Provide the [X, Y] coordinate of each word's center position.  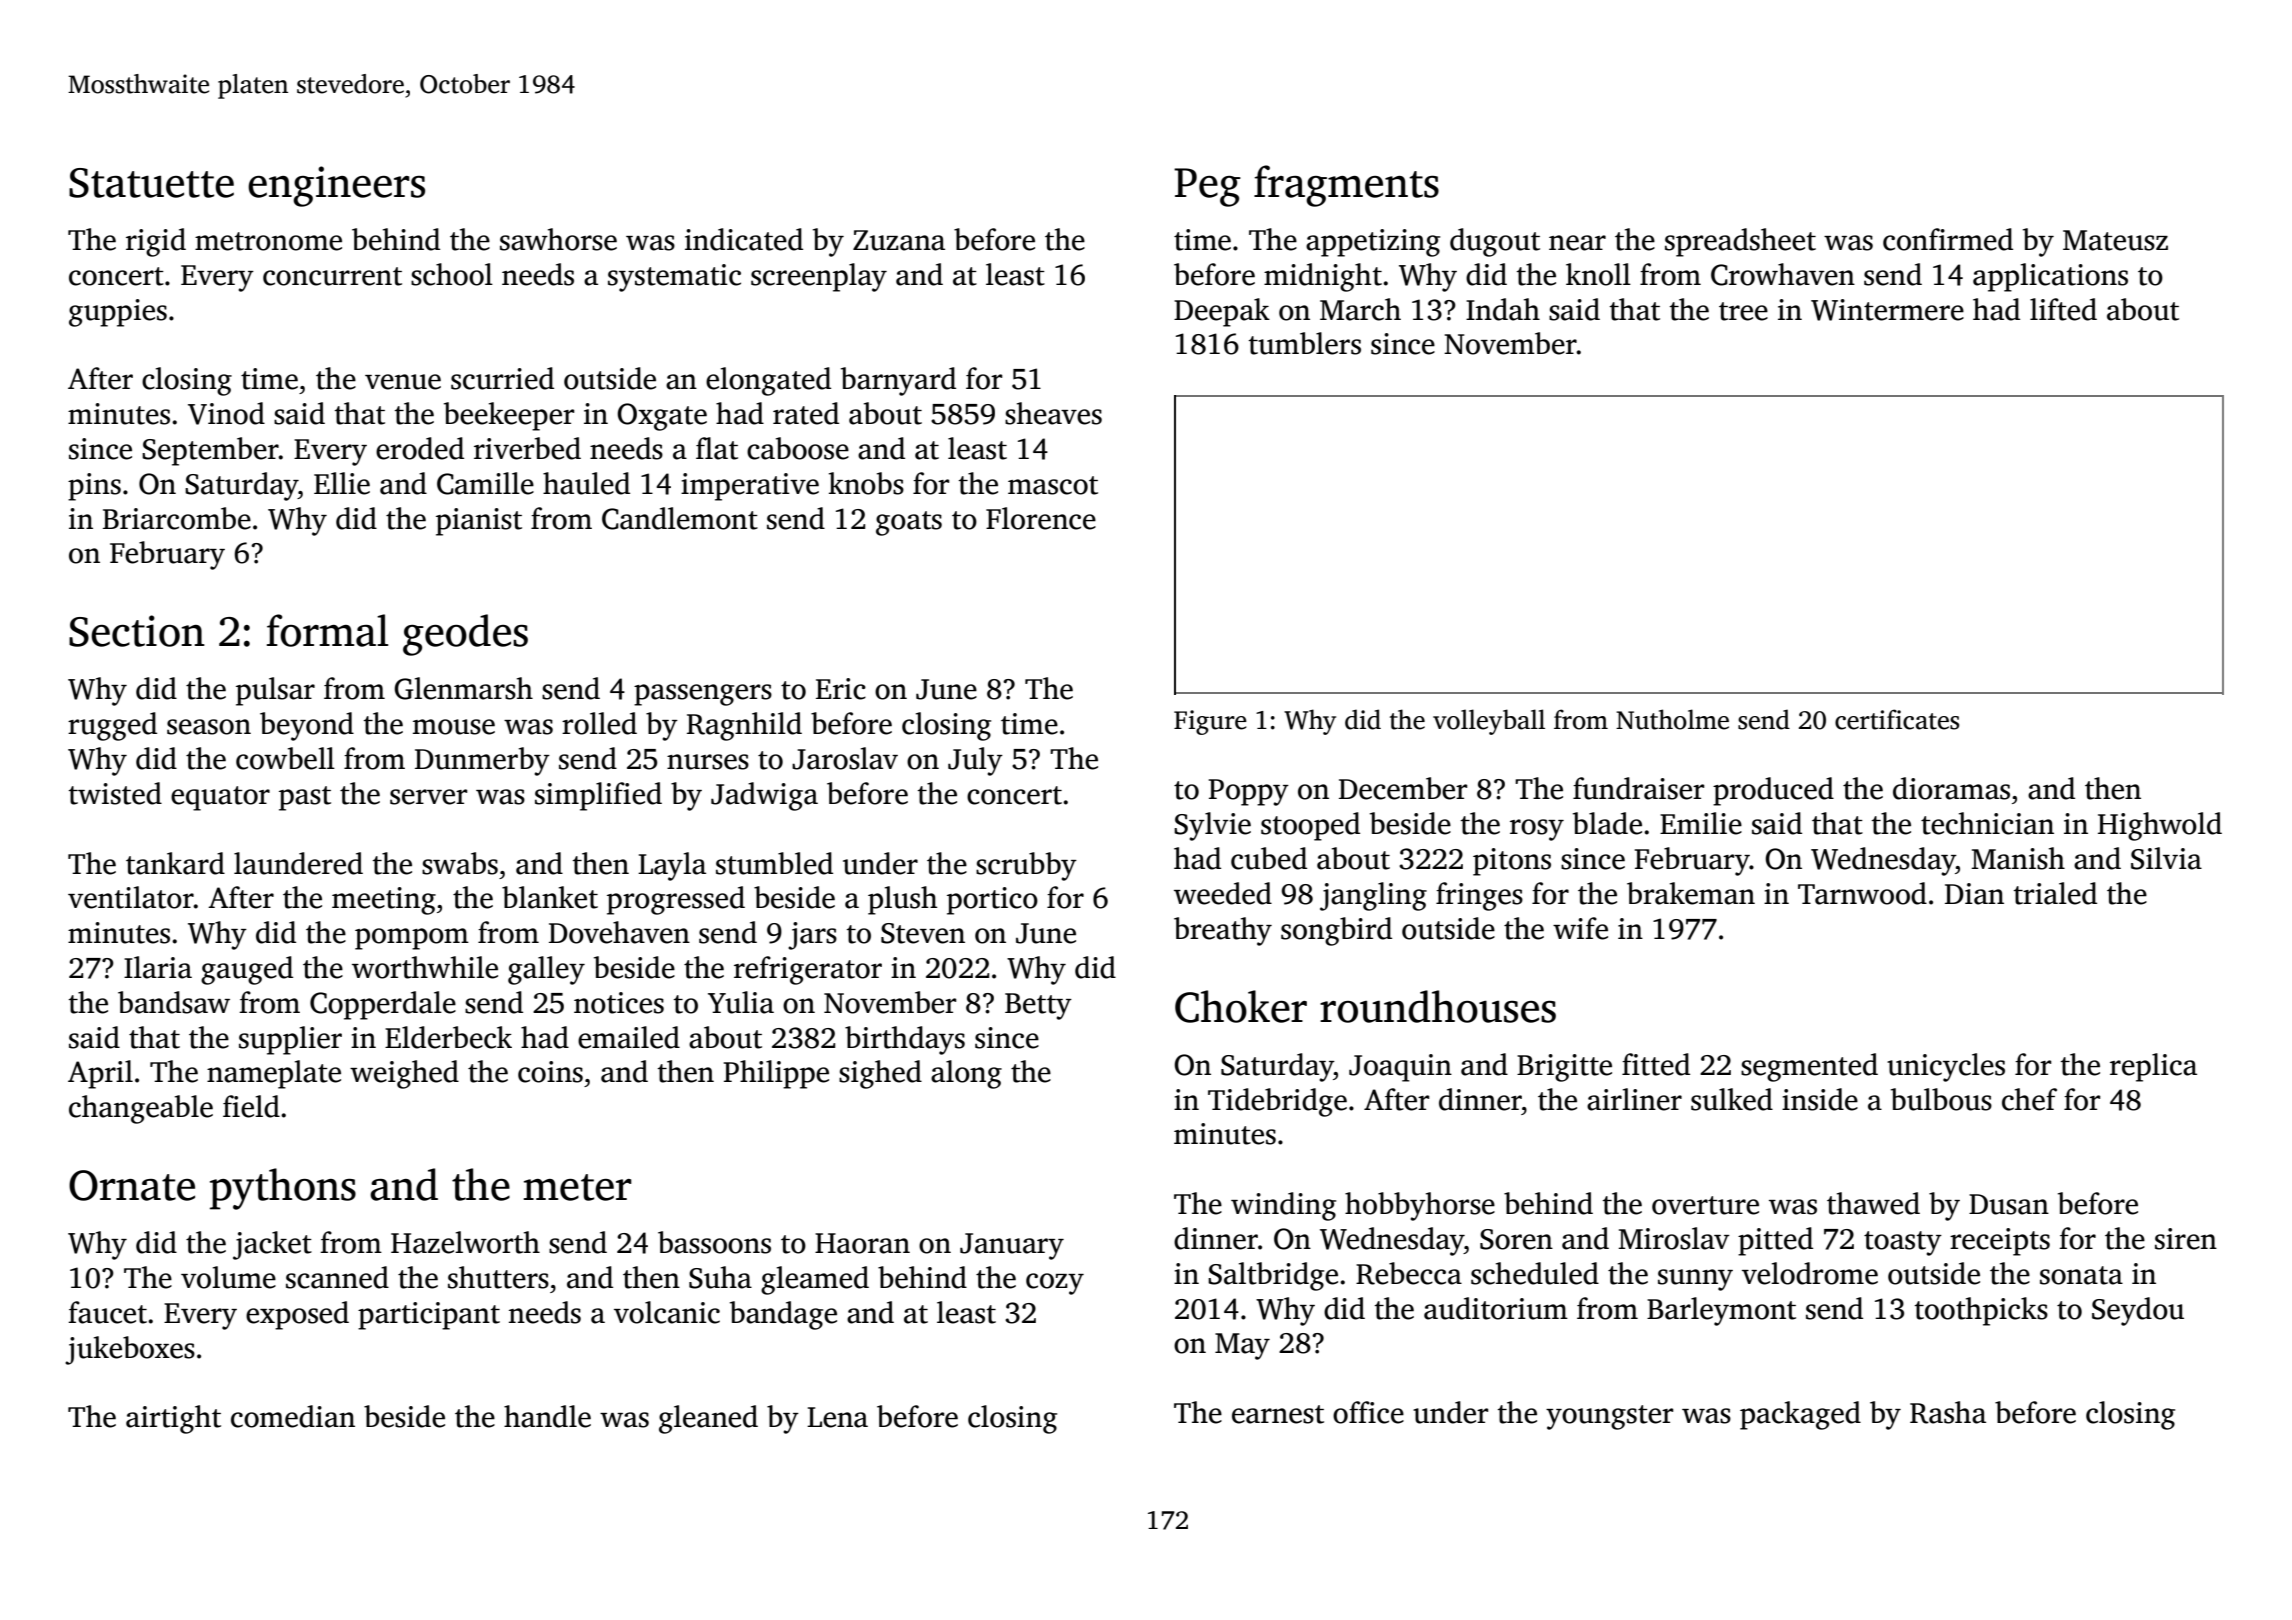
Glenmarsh [463, 688]
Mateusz [2115, 240]
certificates [1897, 719]
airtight [173, 1419]
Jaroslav [845, 758]
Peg [1207, 187]
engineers [336, 186]
